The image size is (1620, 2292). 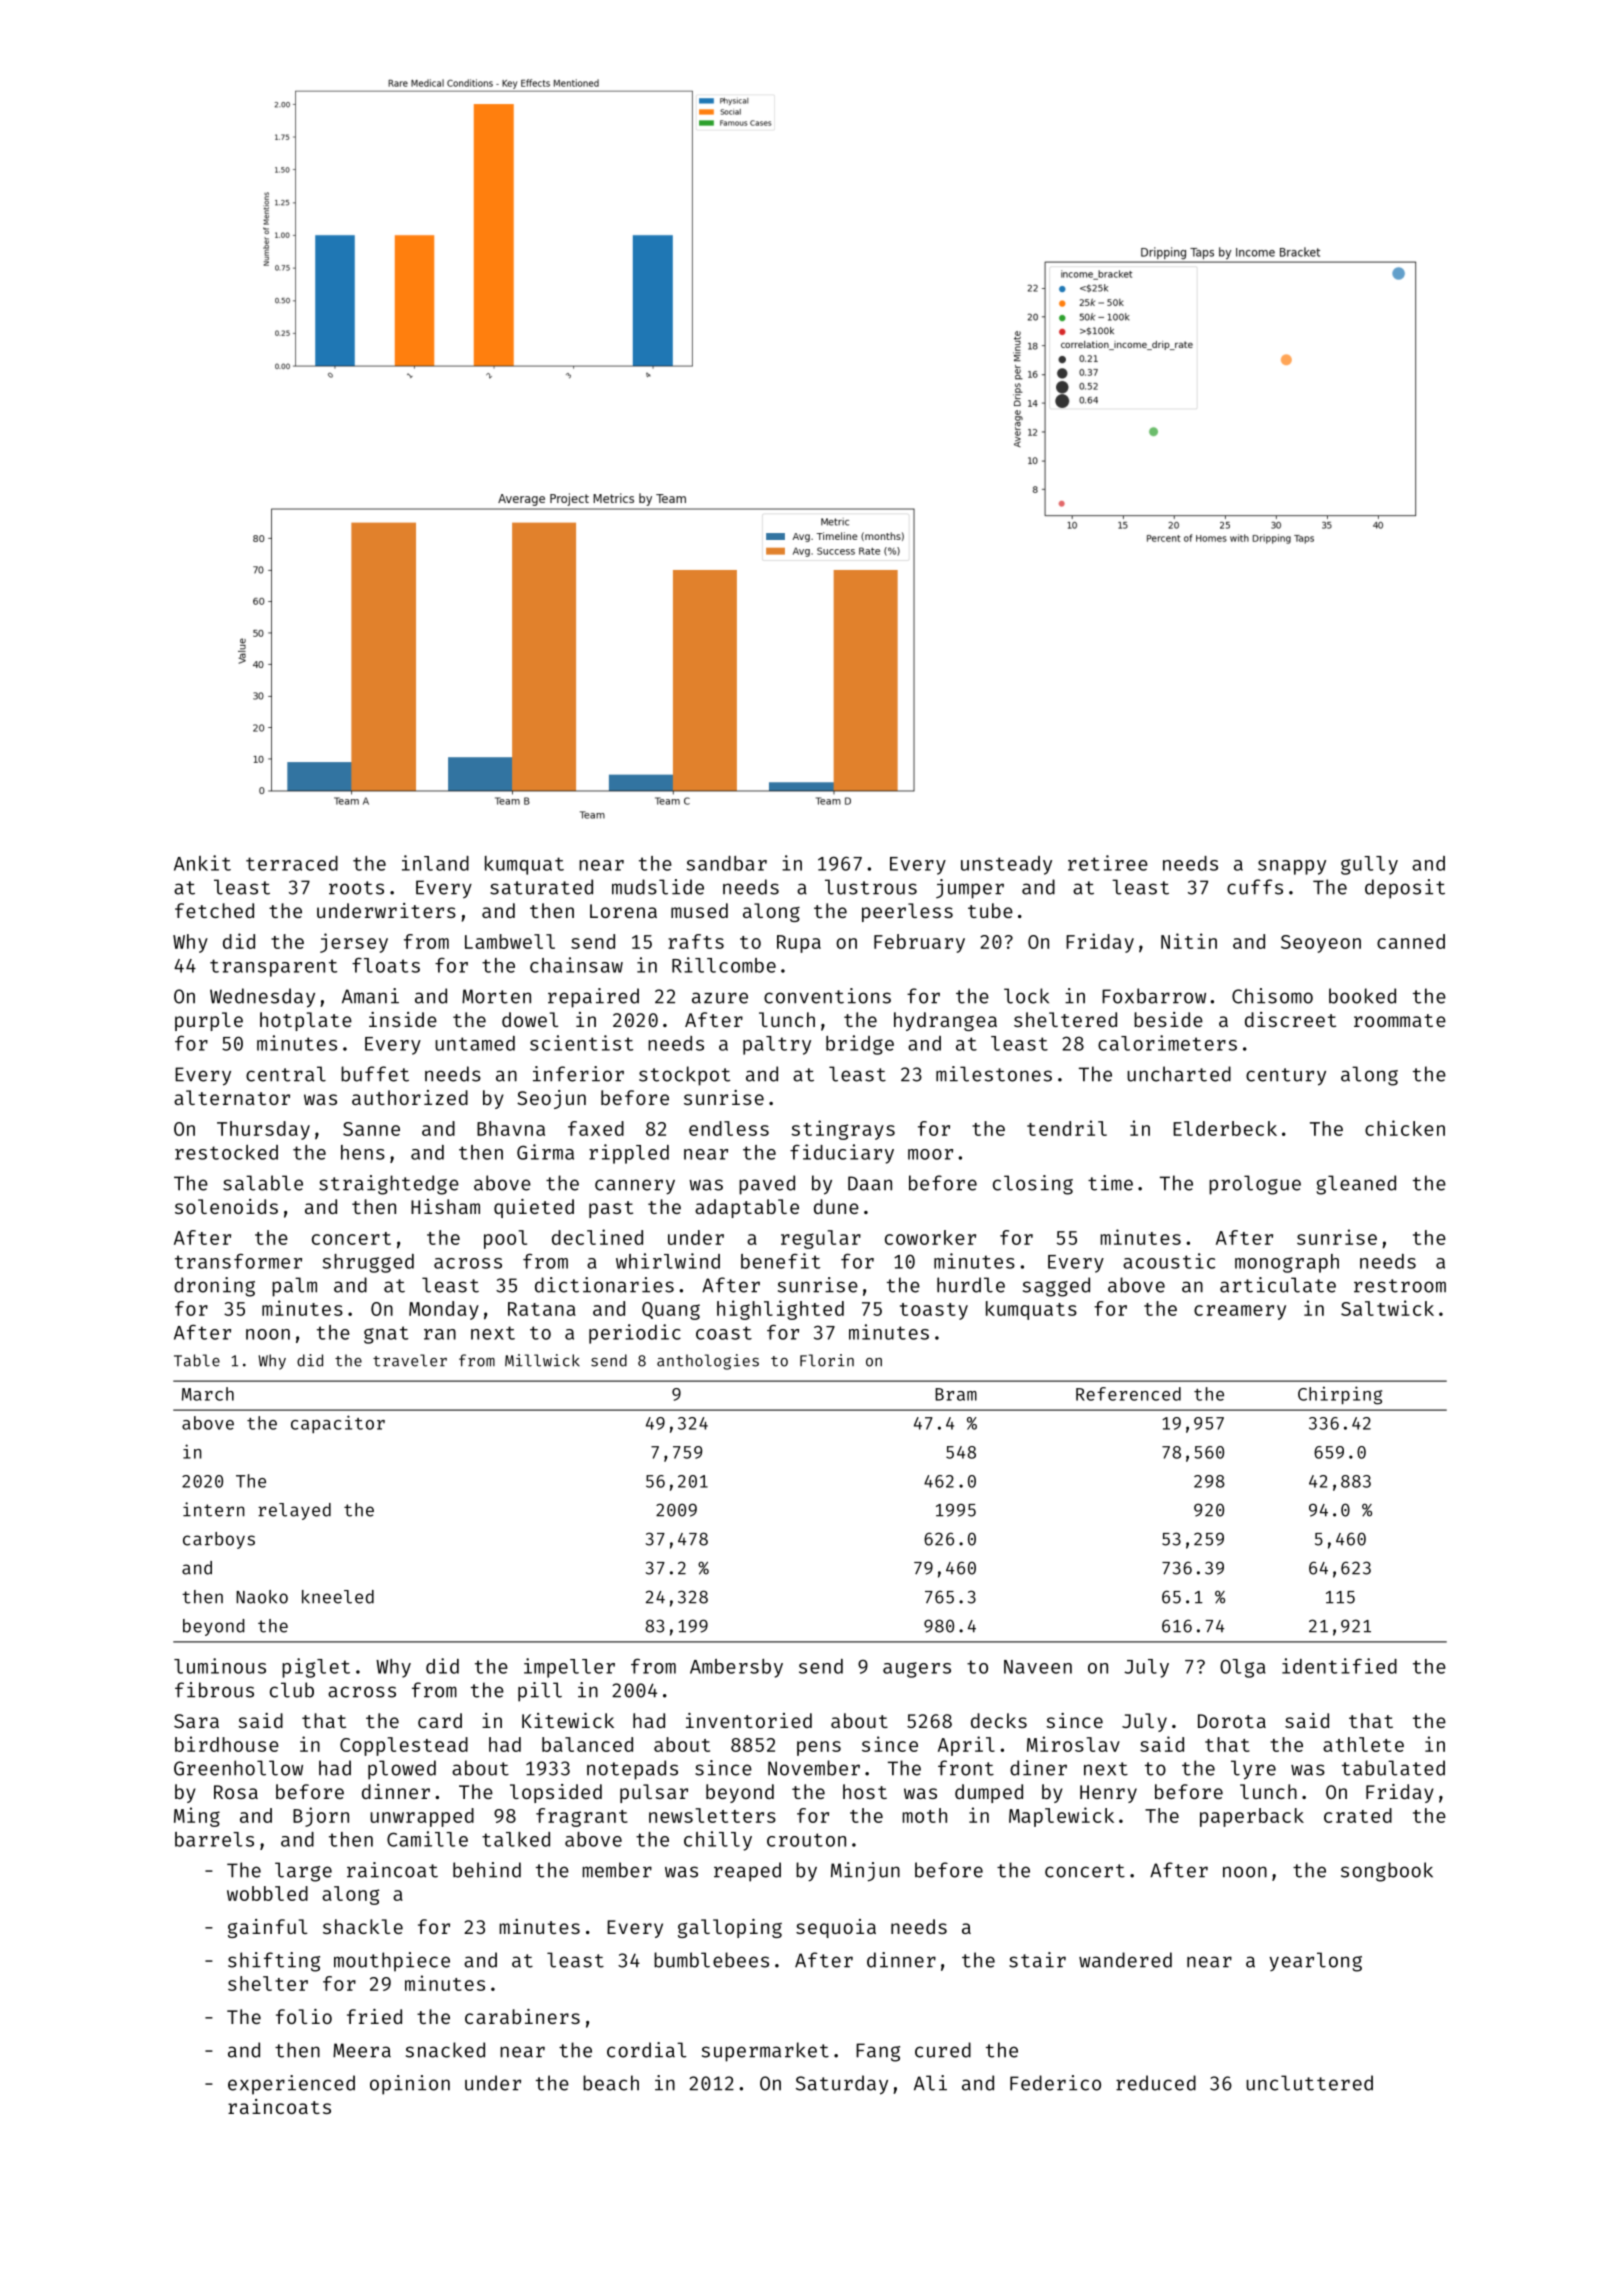 What do you see at coordinates (843, 1130) in the document?
I see `stingrays` at bounding box center [843, 1130].
